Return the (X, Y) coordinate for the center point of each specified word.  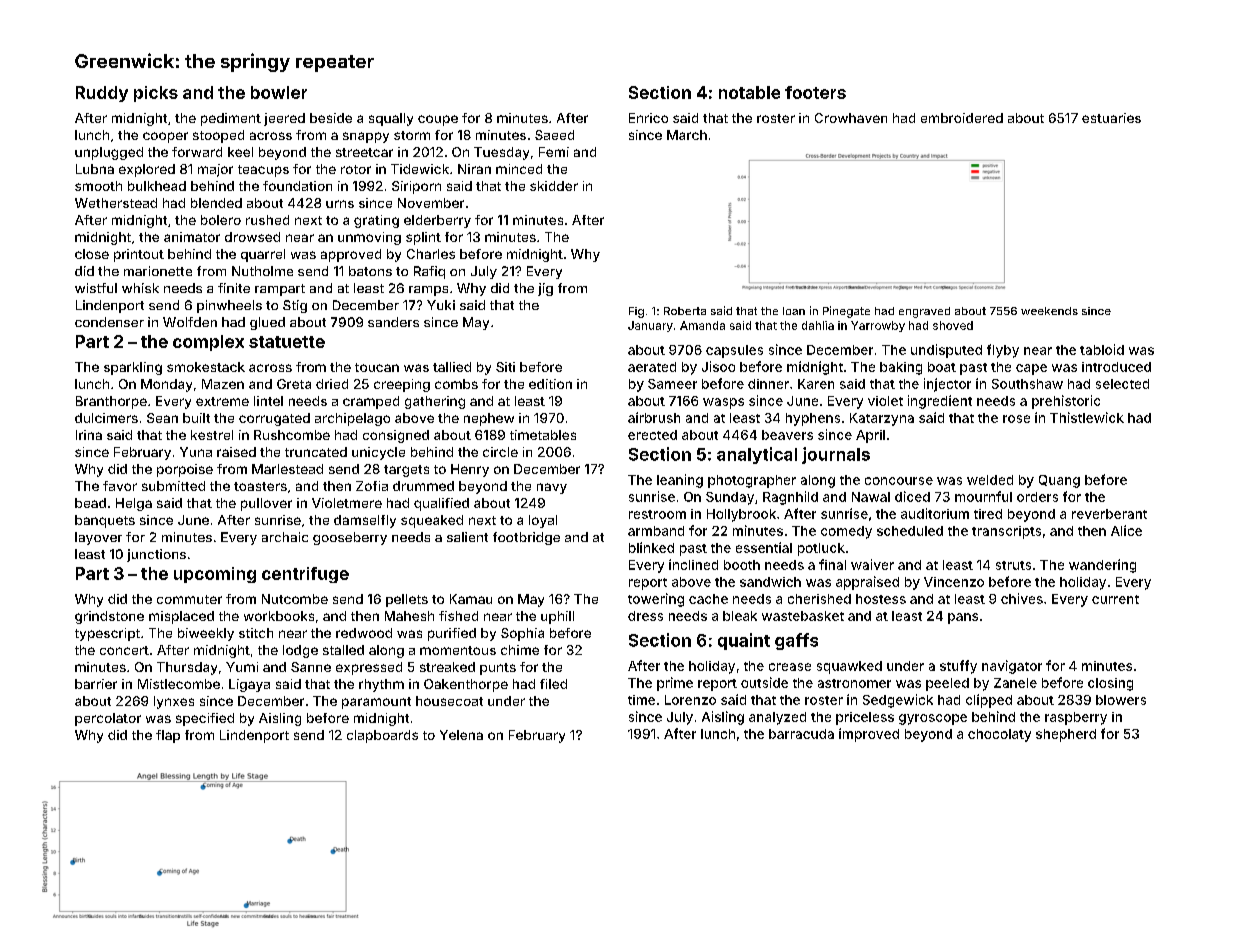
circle (500, 452)
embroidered (962, 118)
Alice (1126, 530)
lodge (300, 651)
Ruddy (102, 94)
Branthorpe (111, 402)
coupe (438, 120)
